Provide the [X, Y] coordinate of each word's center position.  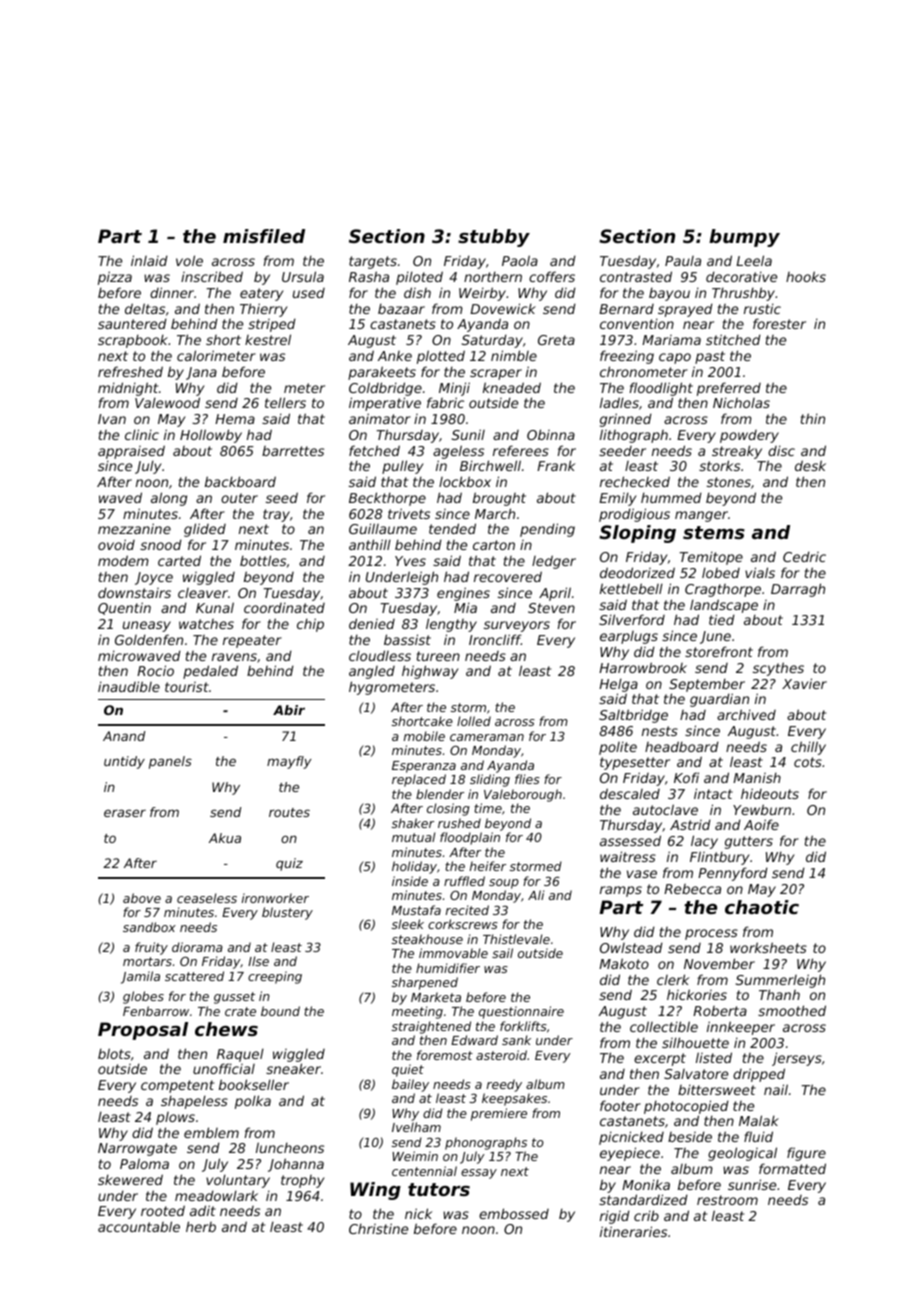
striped [272, 325]
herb [201, 1226]
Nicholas [741, 402]
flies [527, 779]
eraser [125, 813]
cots [808, 762]
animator [380, 418]
